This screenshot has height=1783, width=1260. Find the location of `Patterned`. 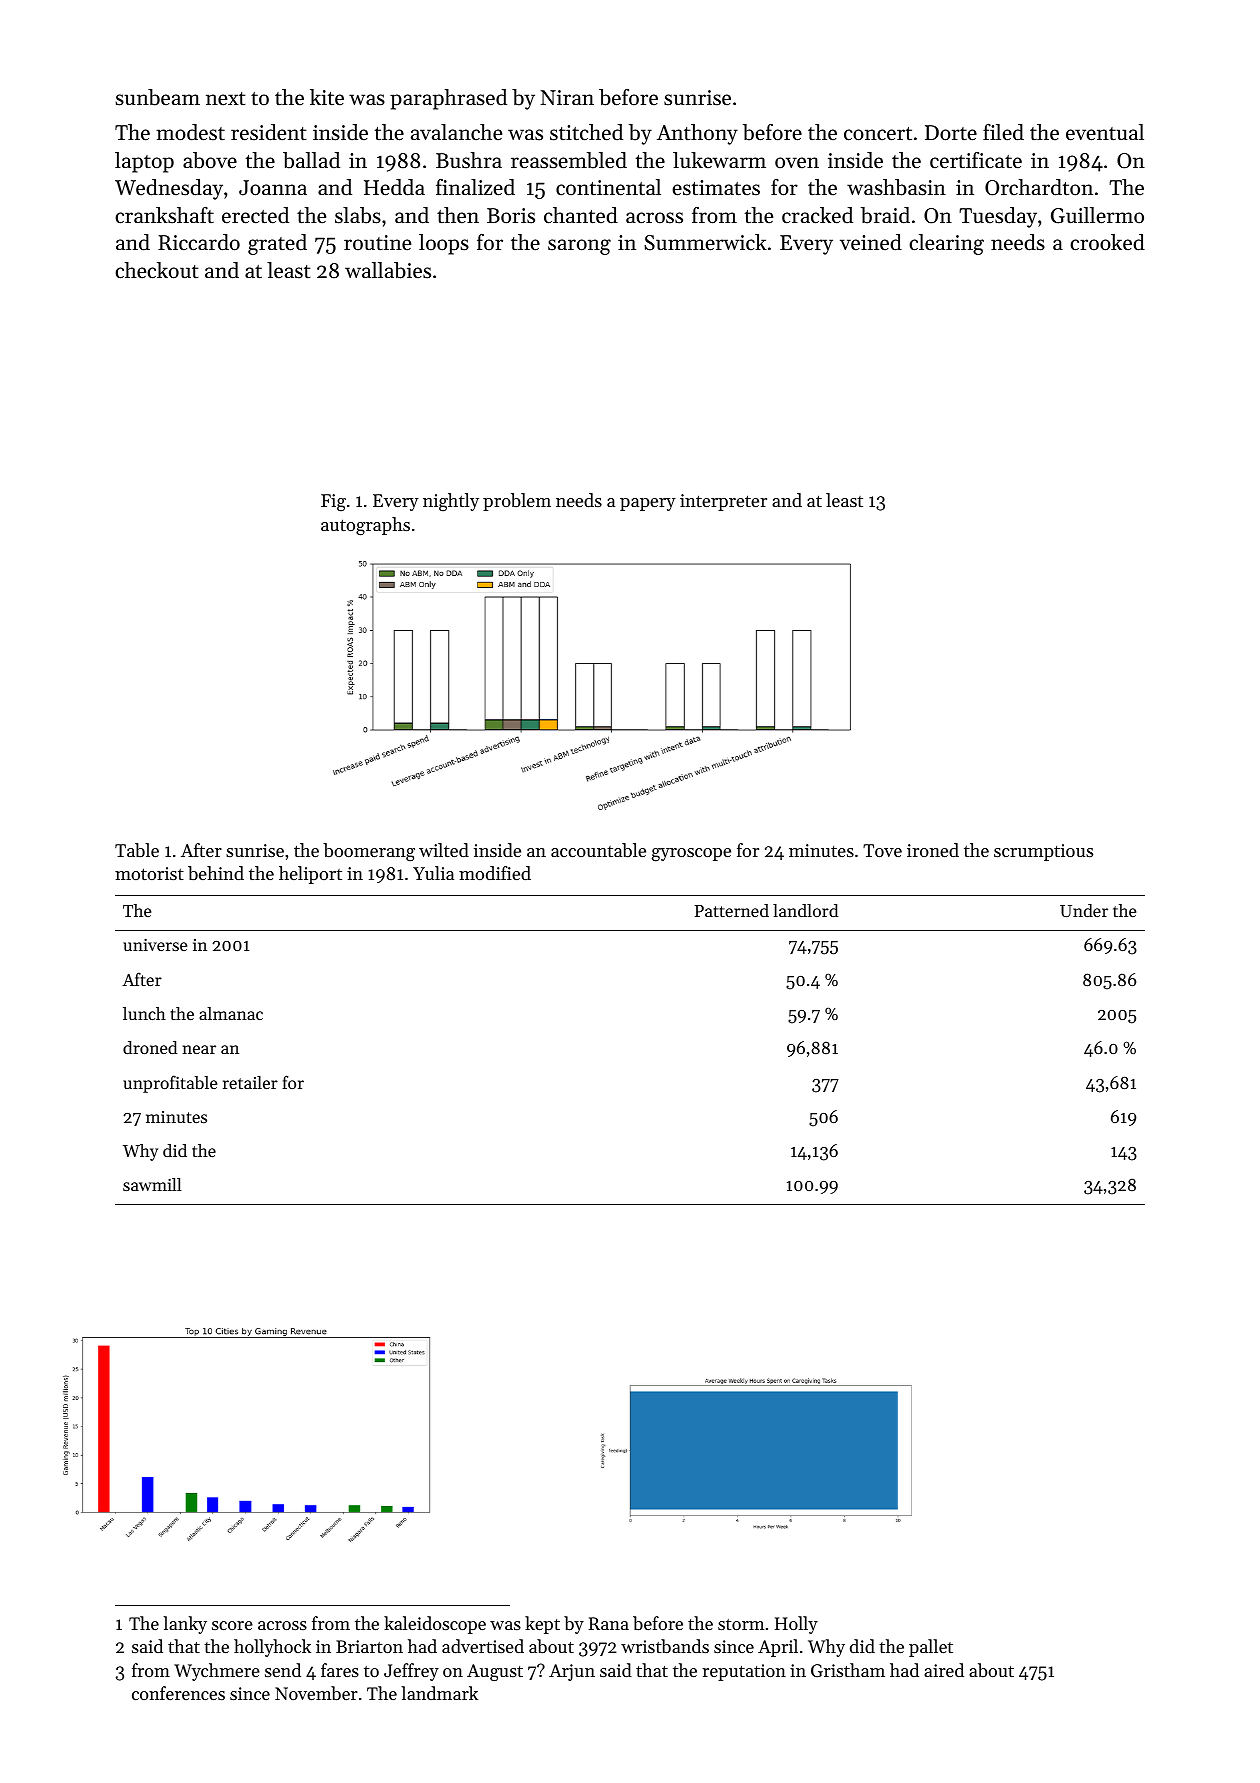

Patterned is located at coordinates (731, 910).
